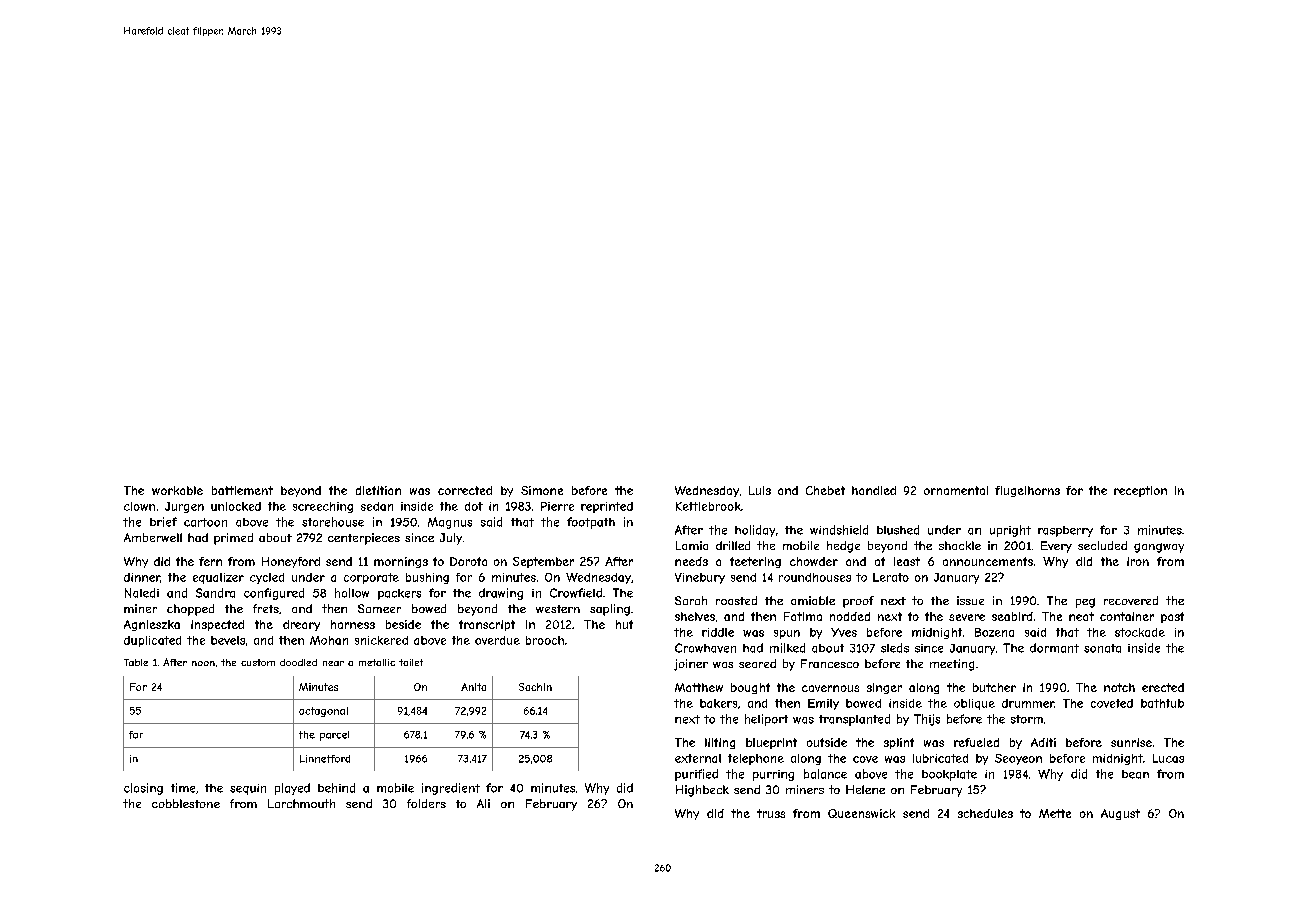 This image has width=1308, height=924. What do you see at coordinates (1027, 491) in the image?
I see `flugelhorns` at bounding box center [1027, 491].
